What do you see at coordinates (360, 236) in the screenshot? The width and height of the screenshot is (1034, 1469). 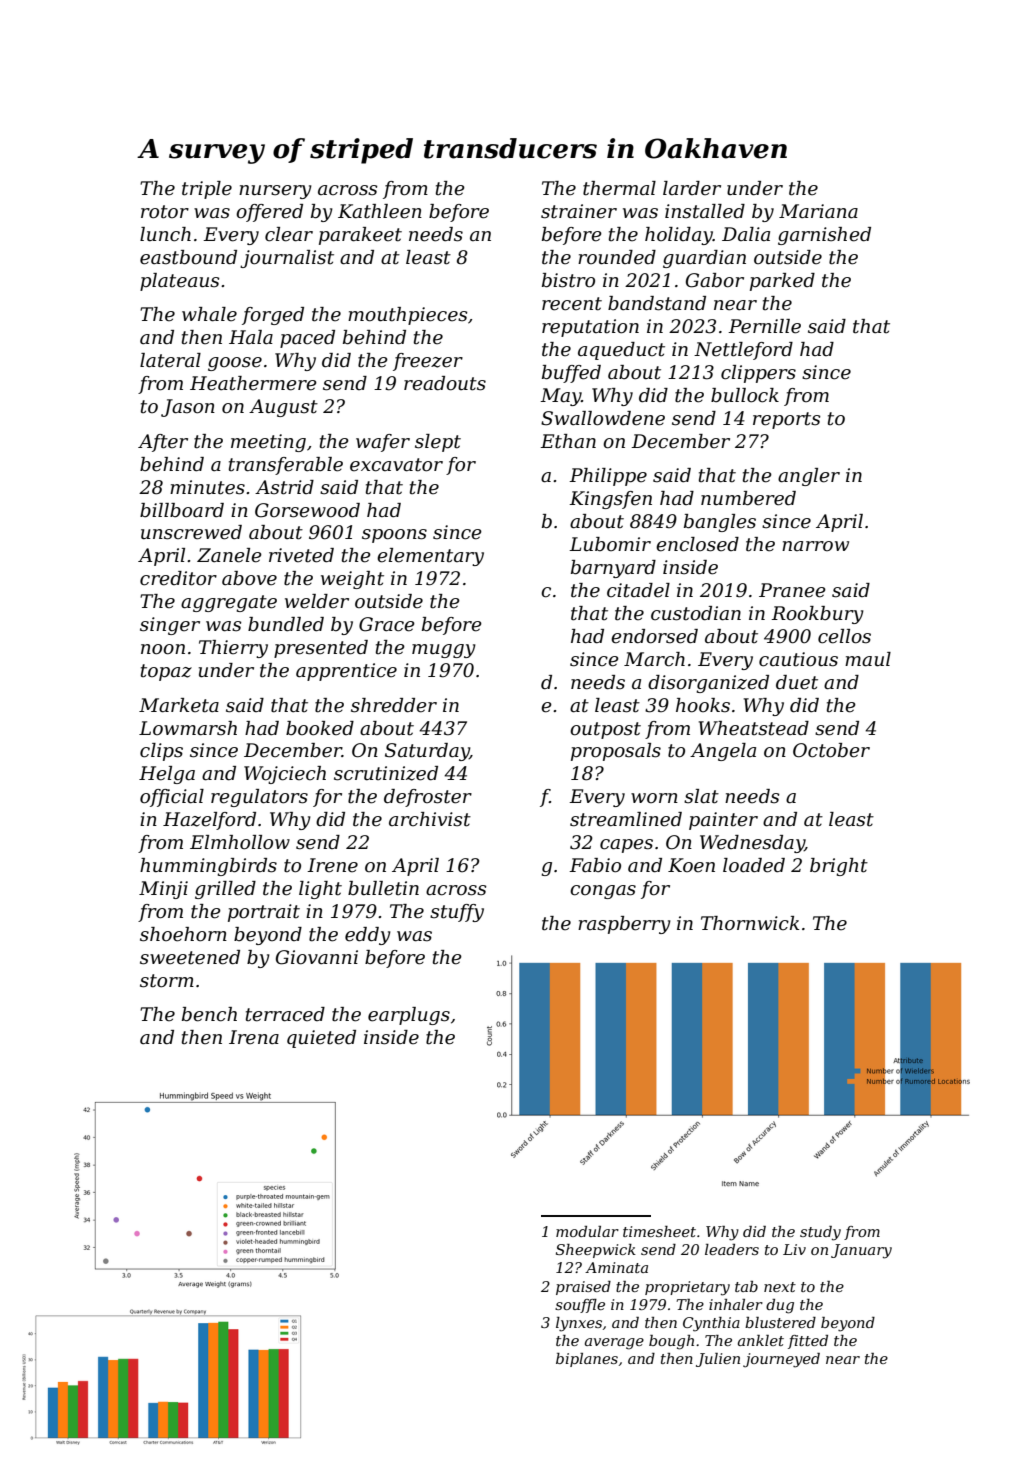 I see `parakeet` at bounding box center [360, 236].
